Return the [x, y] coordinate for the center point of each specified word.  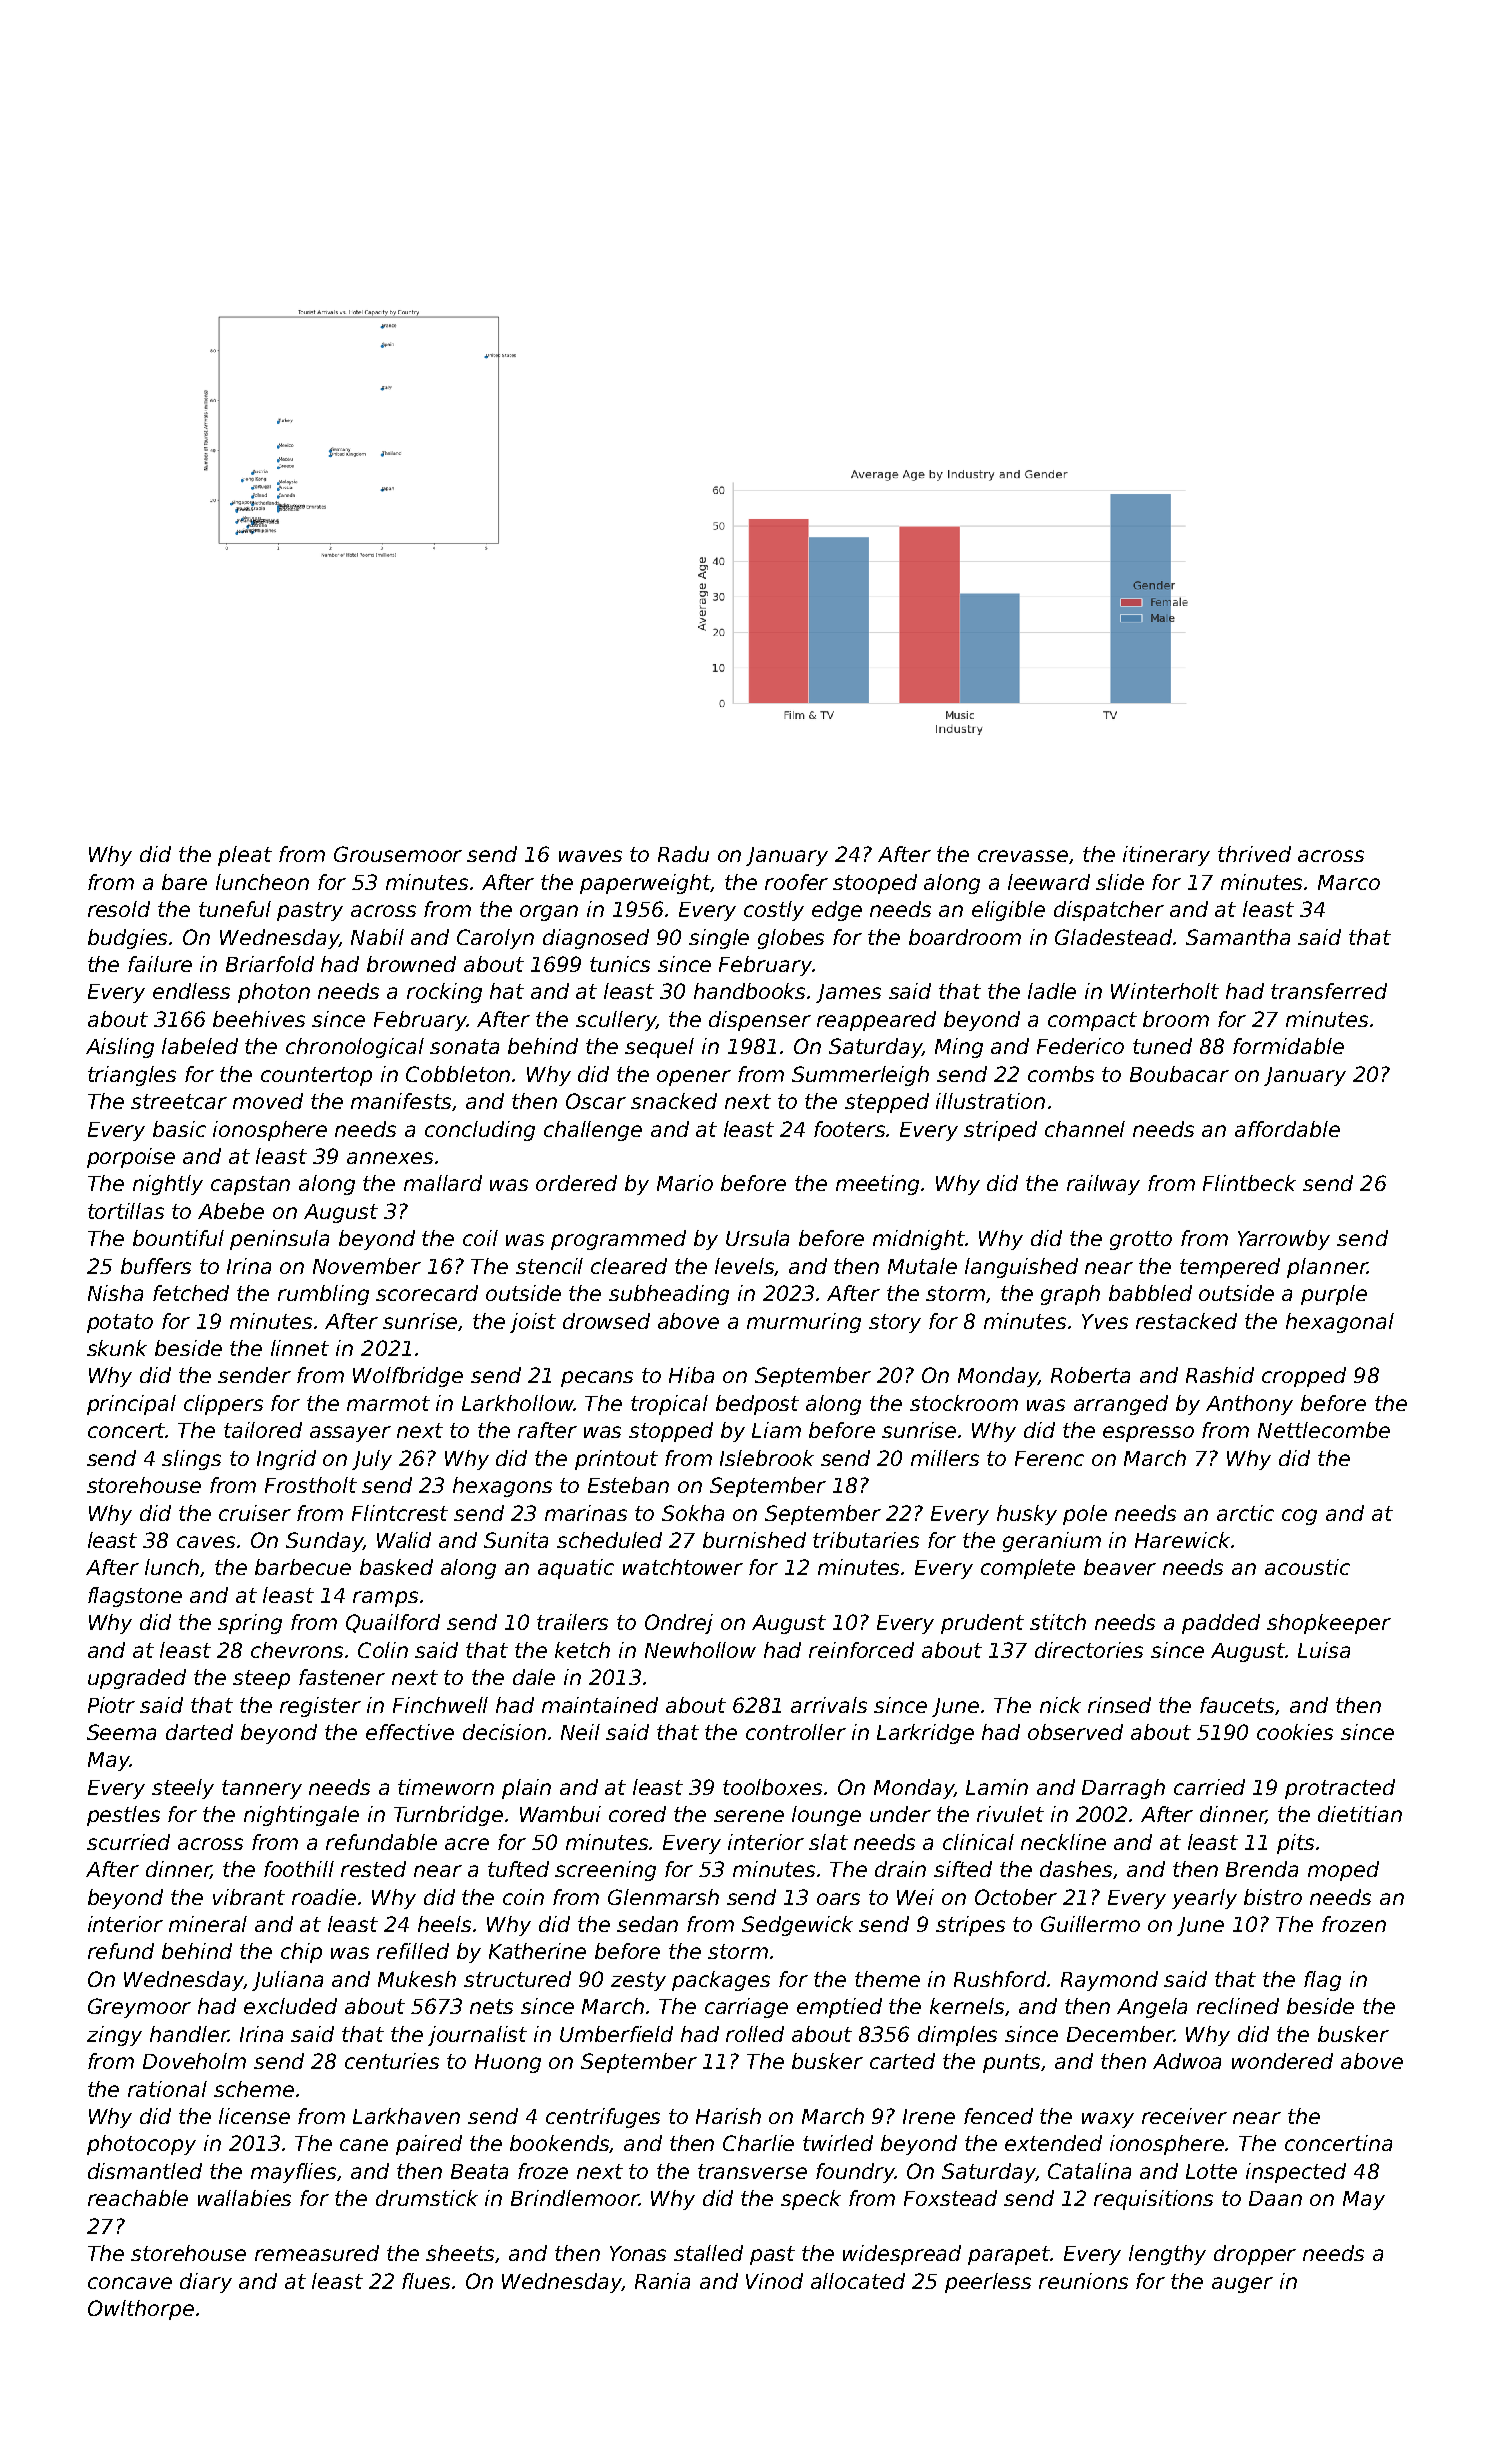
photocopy [141, 2145]
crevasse [1023, 856]
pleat [245, 856]
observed [1075, 1732]
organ [549, 913]
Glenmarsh [663, 1897]
